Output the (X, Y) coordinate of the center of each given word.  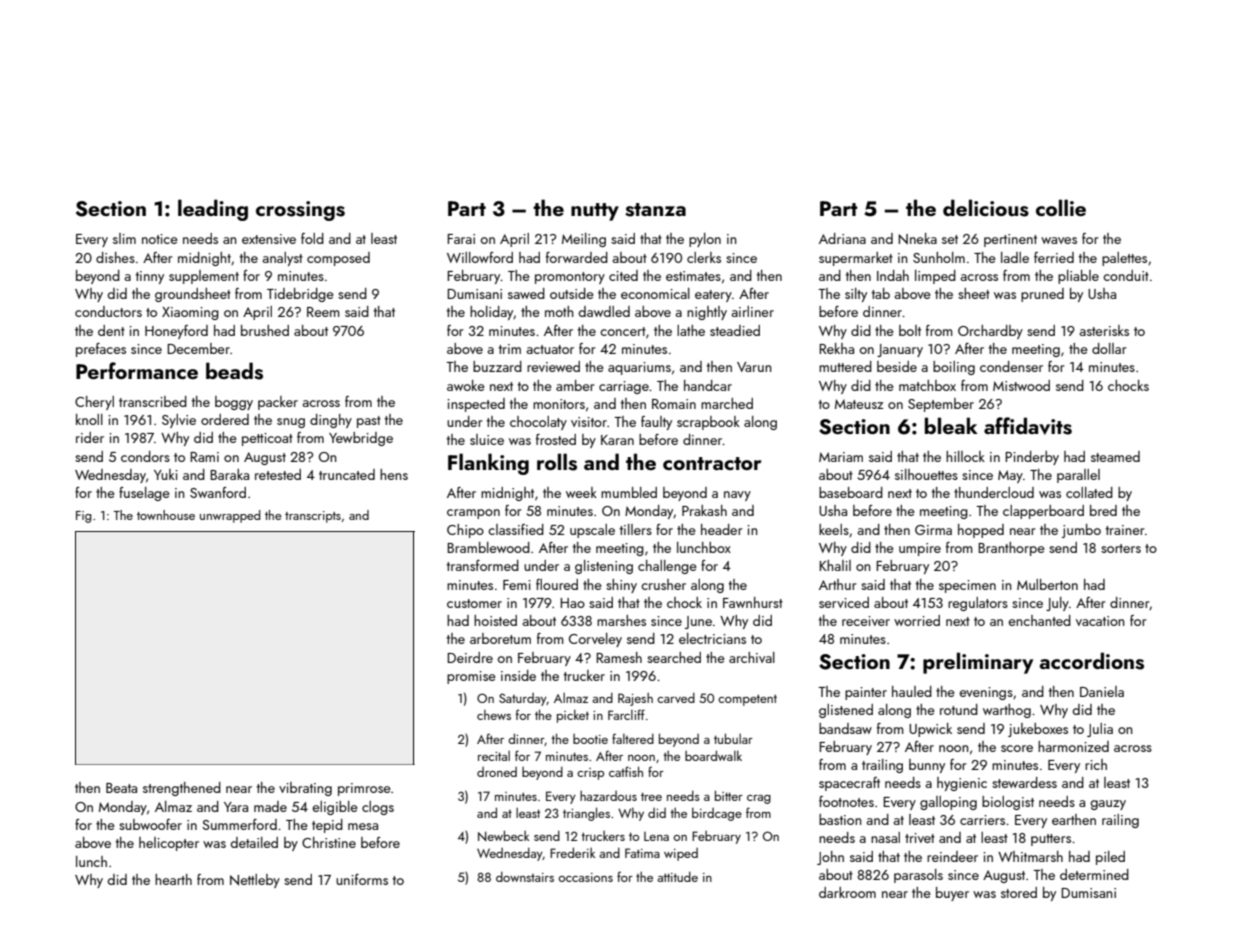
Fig (84, 517)
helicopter (169, 844)
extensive (269, 239)
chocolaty (538, 423)
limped (935, 277)
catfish (626, 771)
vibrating (305, 789)
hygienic (962, 784)
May (1010, 476)
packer (278, 403)
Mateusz (859, 404)
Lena (656, 836)
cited (623, 275)
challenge (667, 567)
